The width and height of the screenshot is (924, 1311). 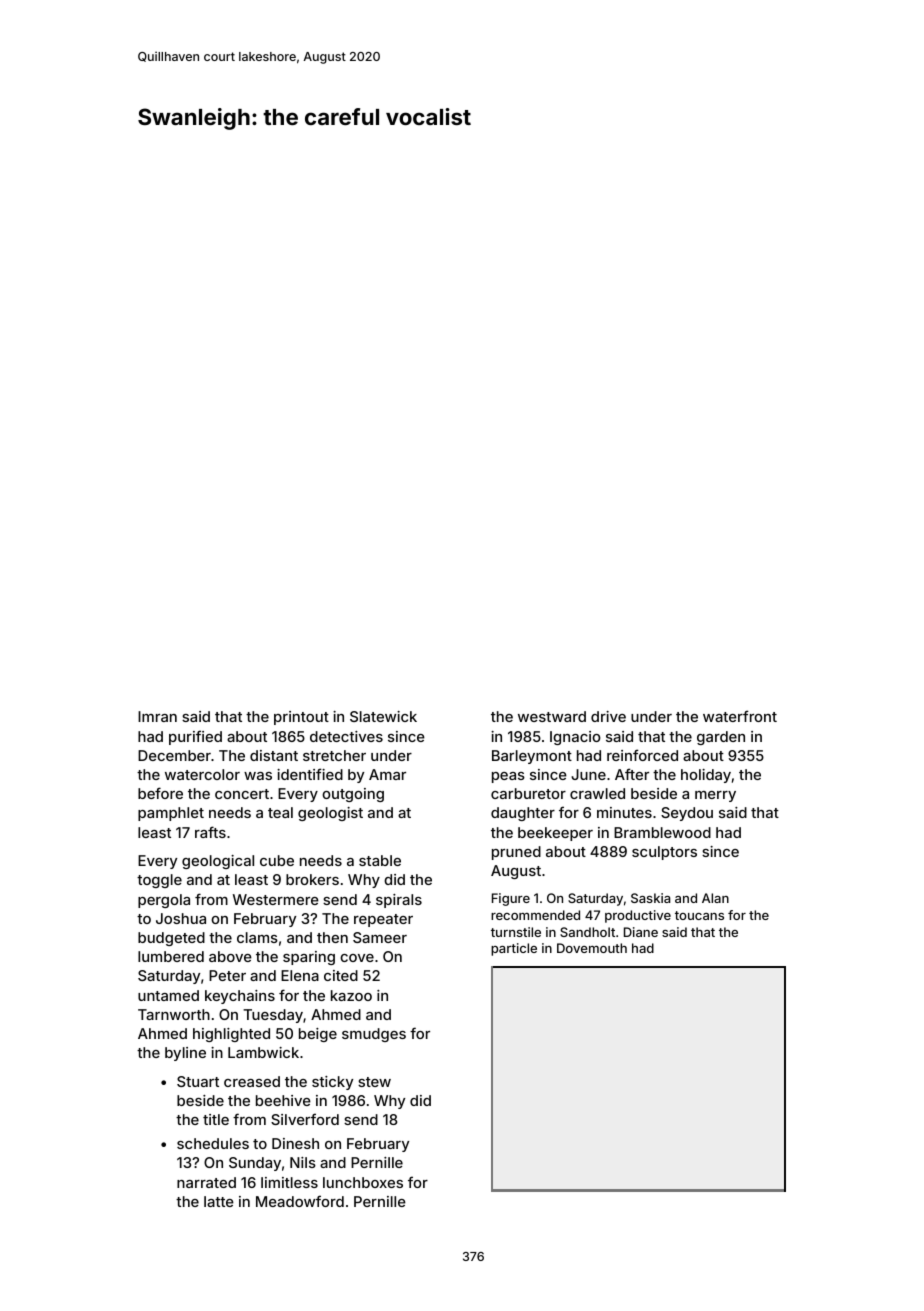 I want to click on Elena, so click(x=300, y=975).
